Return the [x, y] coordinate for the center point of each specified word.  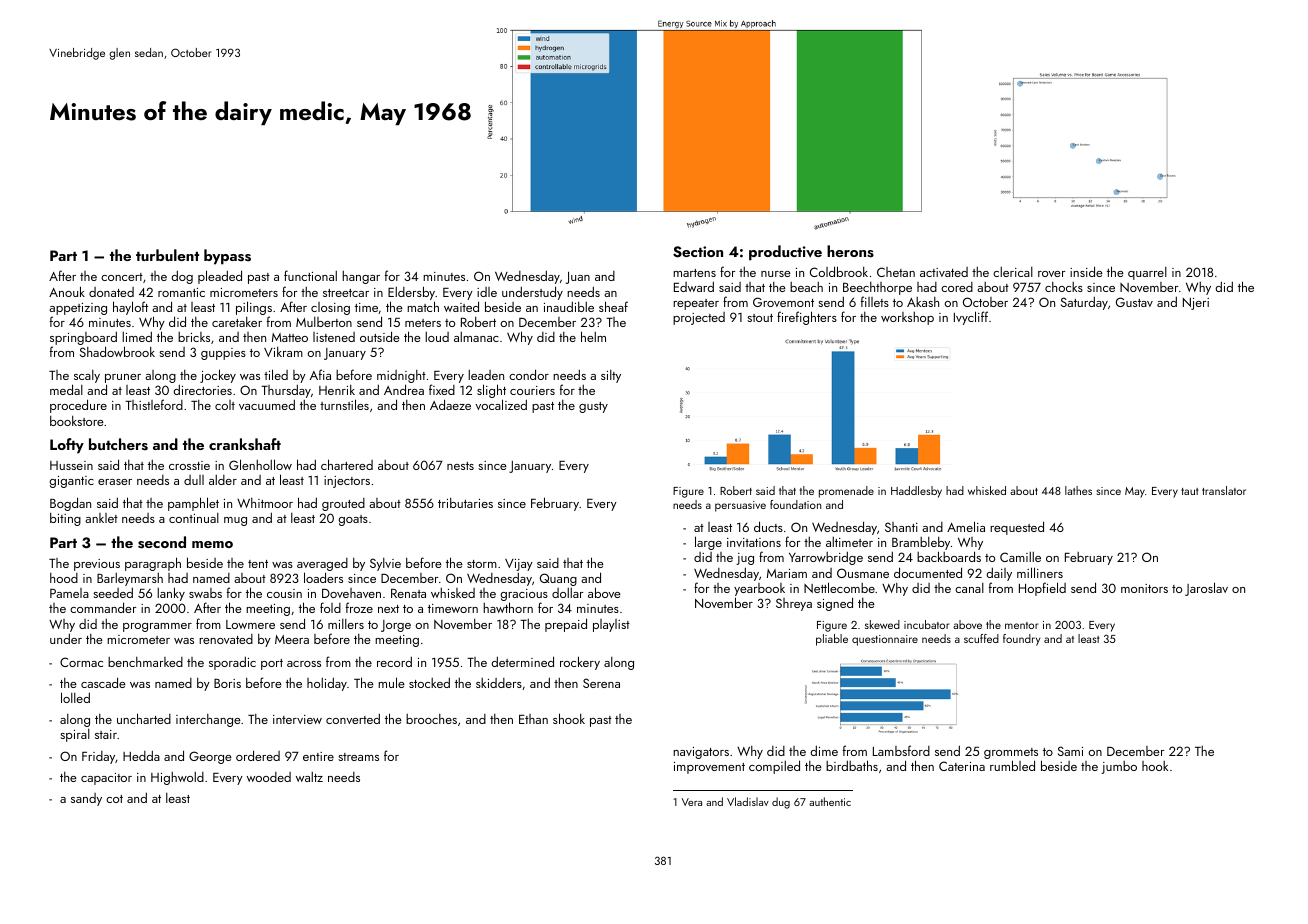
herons [850, 251]
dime [824, 750]
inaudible [569, 306]
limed [137, 336]
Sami [1070, 751]
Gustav [1134, 302]
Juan [578, 278]
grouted [343, 504]
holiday [327, 684]
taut [1189, 491]
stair [106, 734]
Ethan [533, 719]
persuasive [740, 506]
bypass [227, 257]
